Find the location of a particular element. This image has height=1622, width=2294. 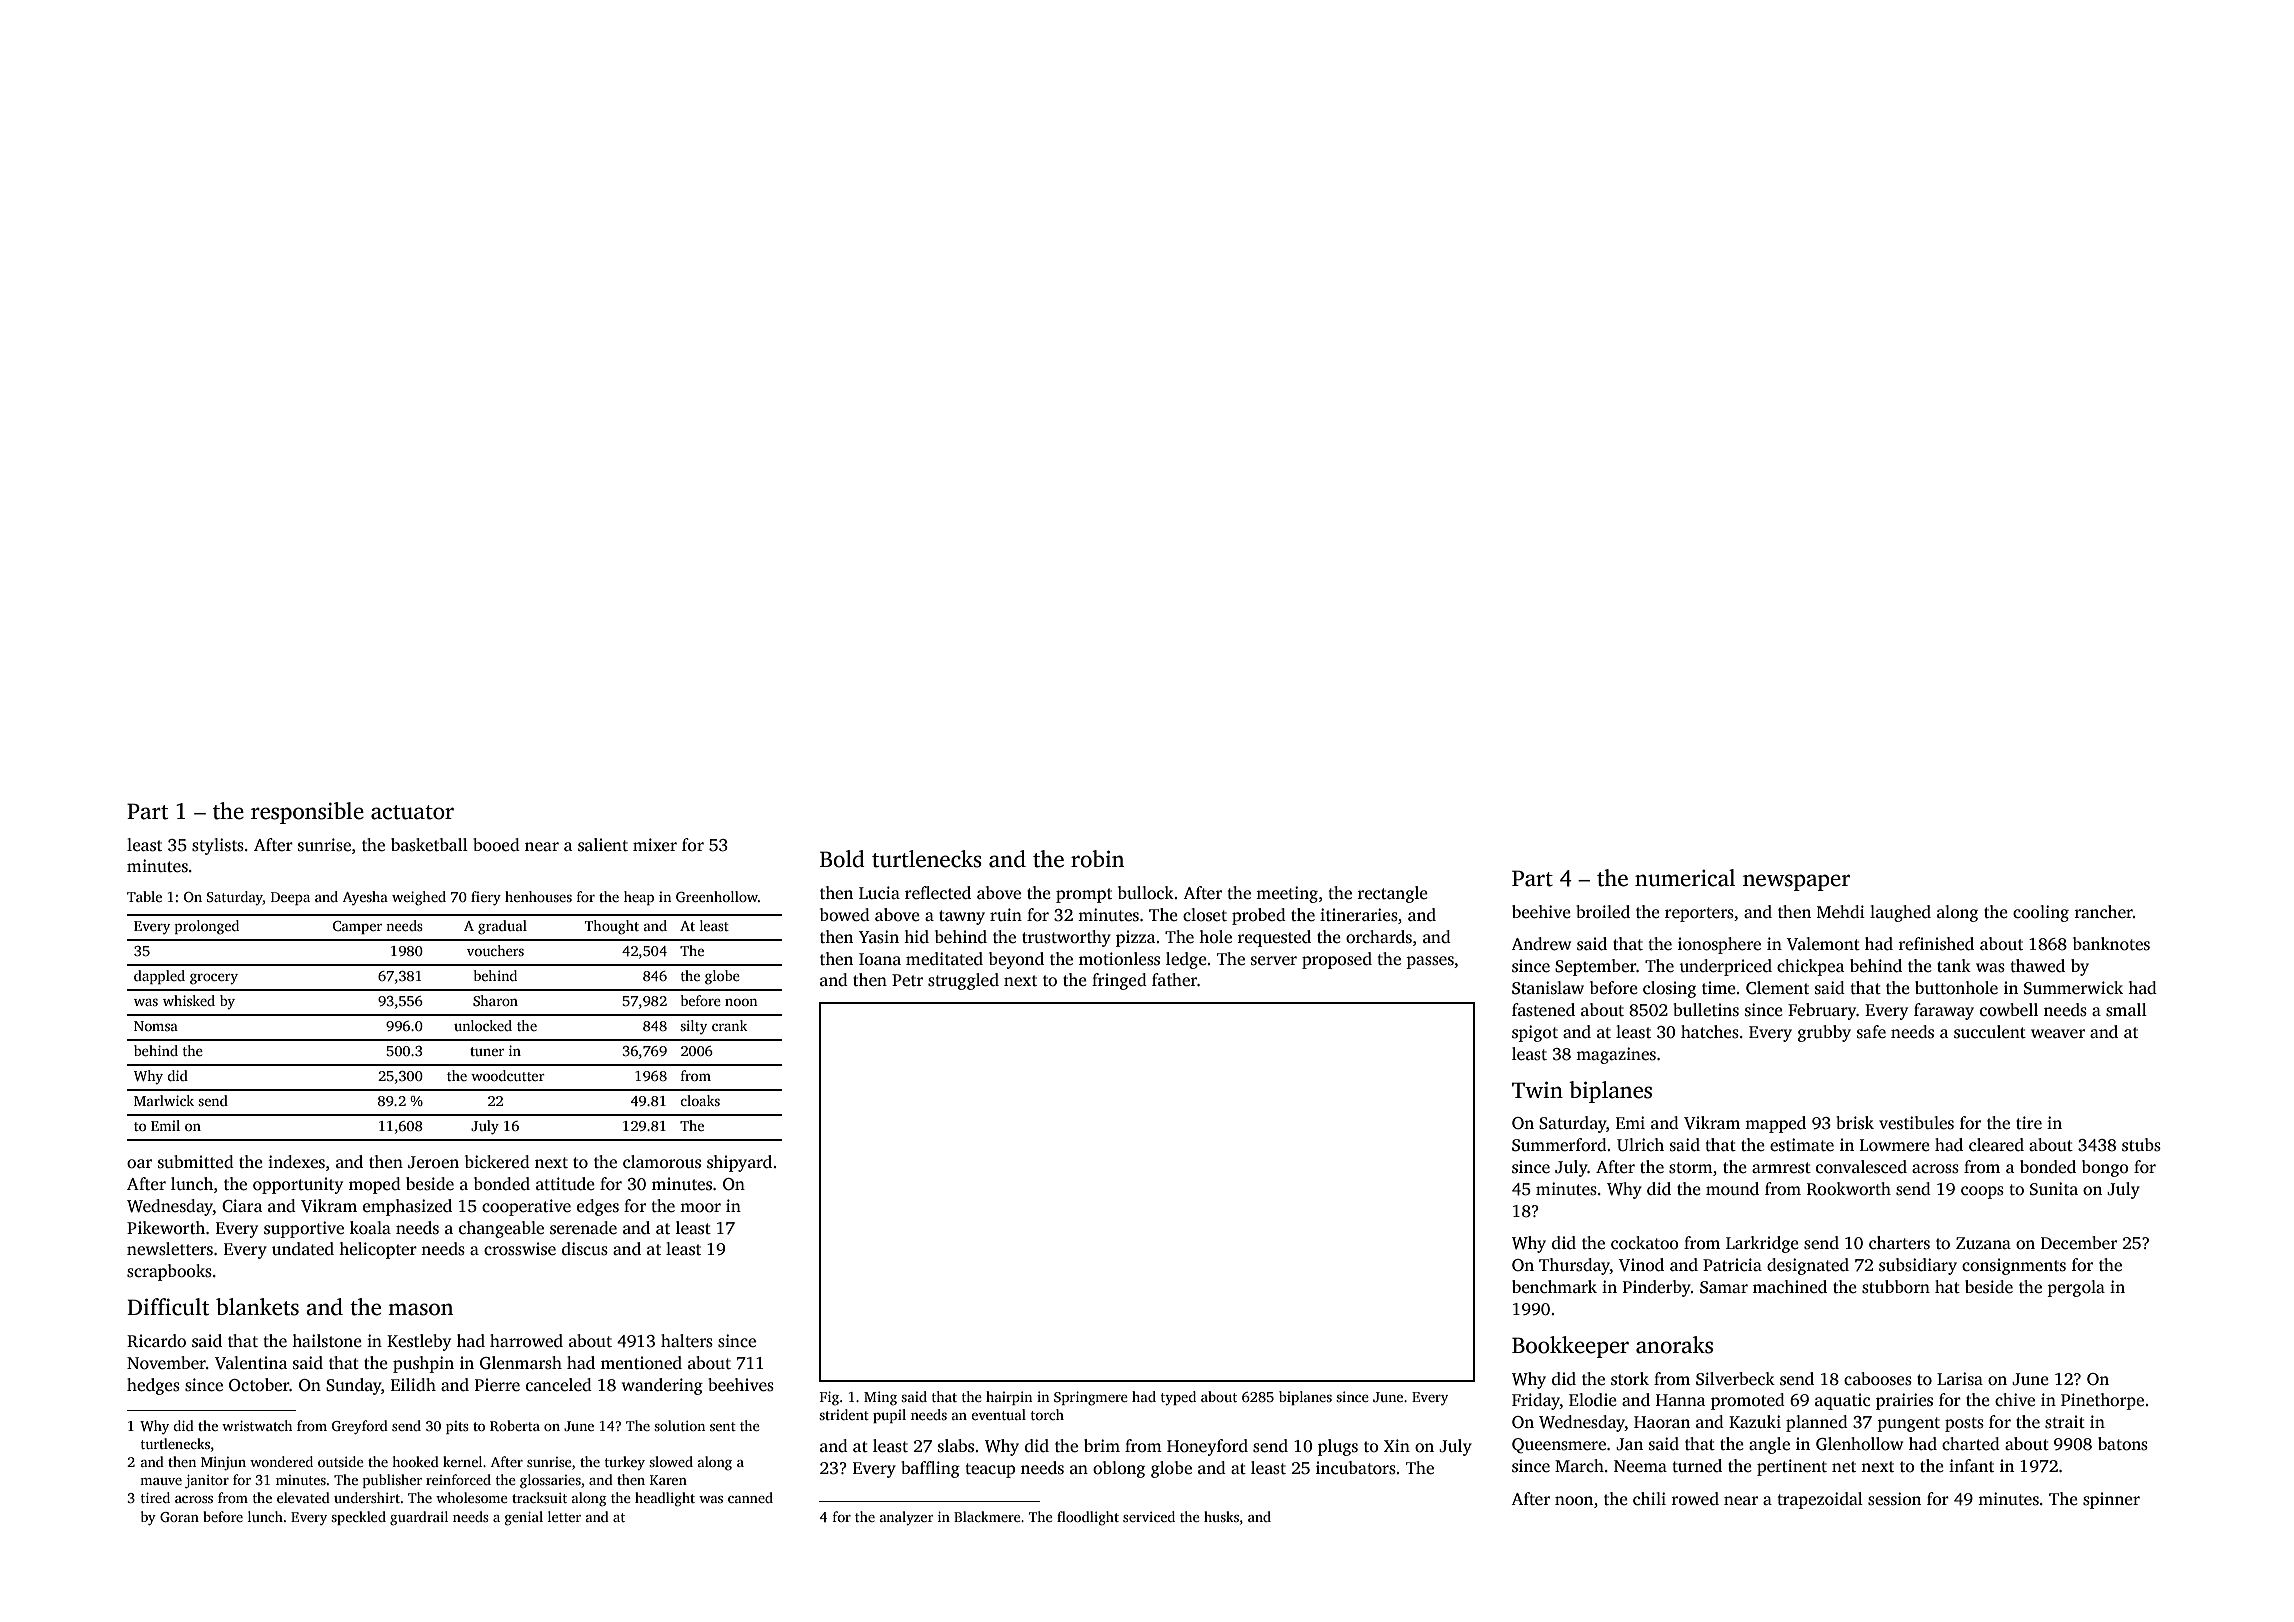

responsible is located at coordinates (307, 813).
